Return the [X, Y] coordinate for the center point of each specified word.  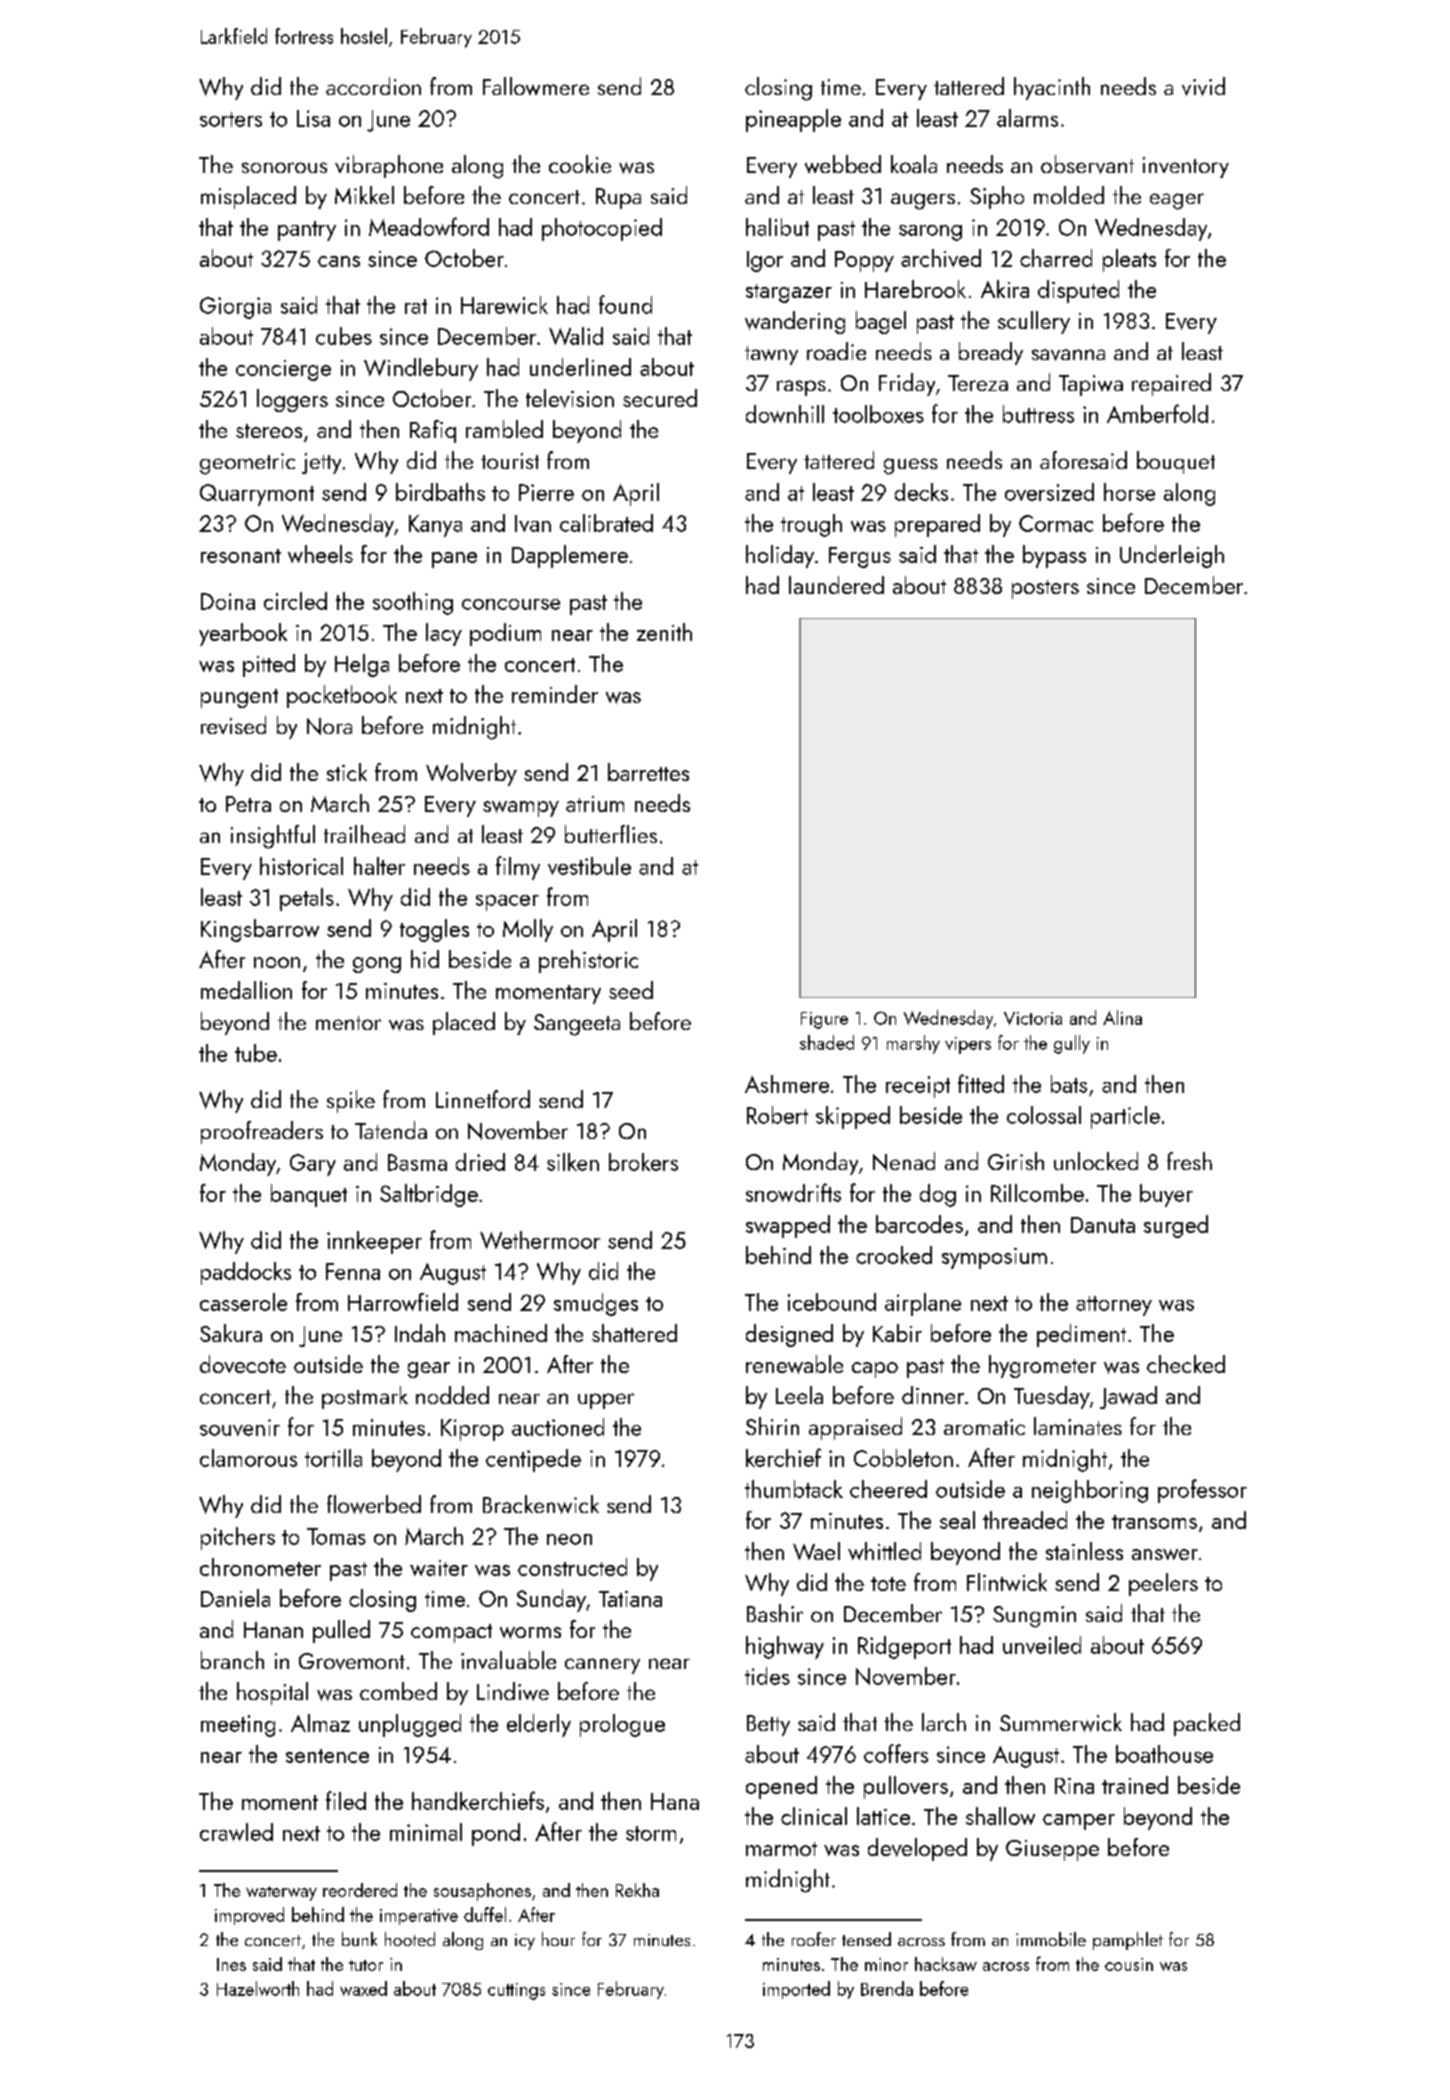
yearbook [243, 634]
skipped [853, 1117]
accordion [373, 86]
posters [1045, 589]
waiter [439, 1568]
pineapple [793, 120]
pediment [1081, 1335]
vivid [1203, 86]
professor [1202, 1491]
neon [569, 1539]
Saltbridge [429, 1195]
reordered [360, 1890]
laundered [836, 585]
